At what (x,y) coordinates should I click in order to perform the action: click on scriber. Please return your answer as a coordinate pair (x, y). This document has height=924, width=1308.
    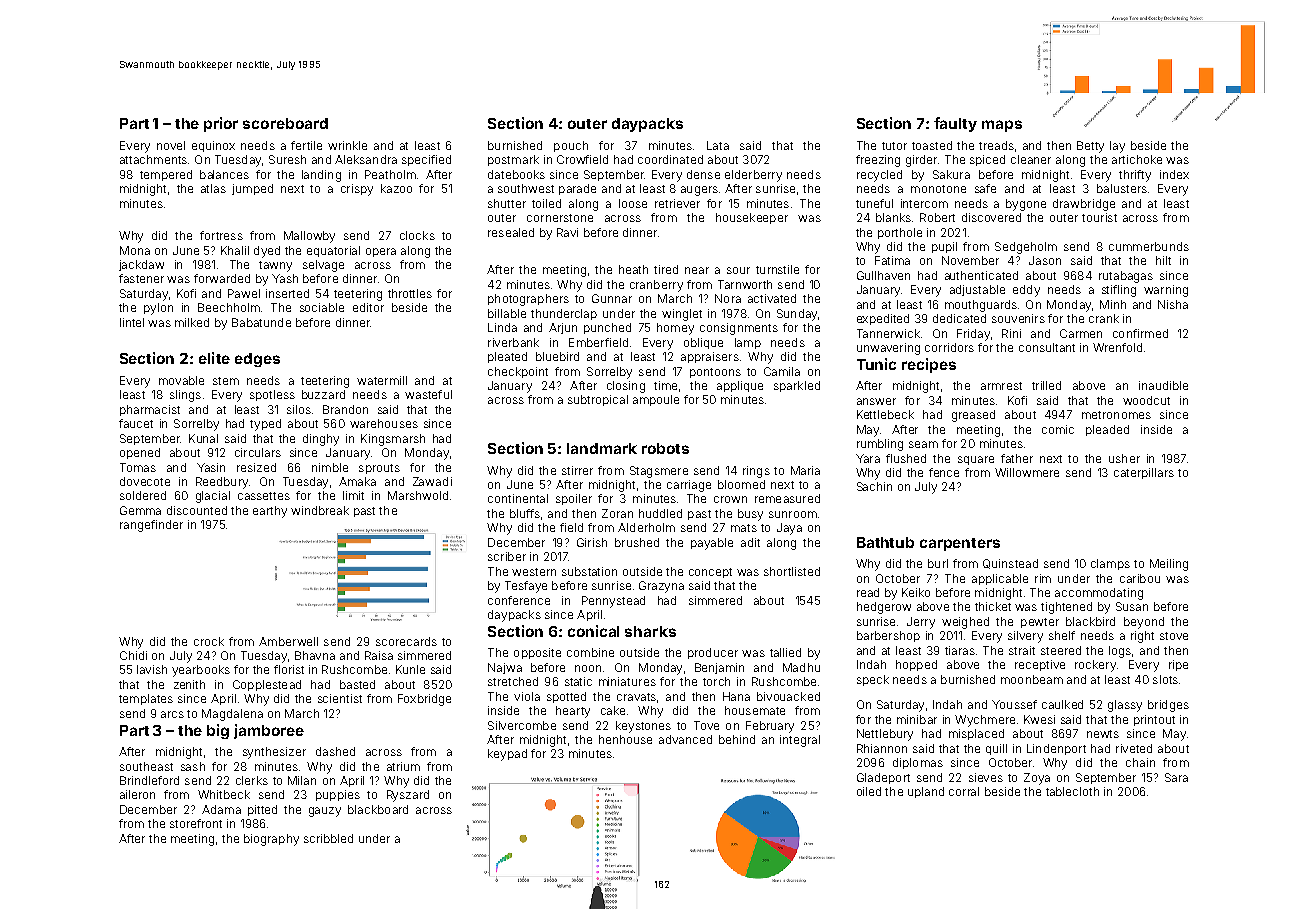
    Looking at the image, I should click on (507, 556).
